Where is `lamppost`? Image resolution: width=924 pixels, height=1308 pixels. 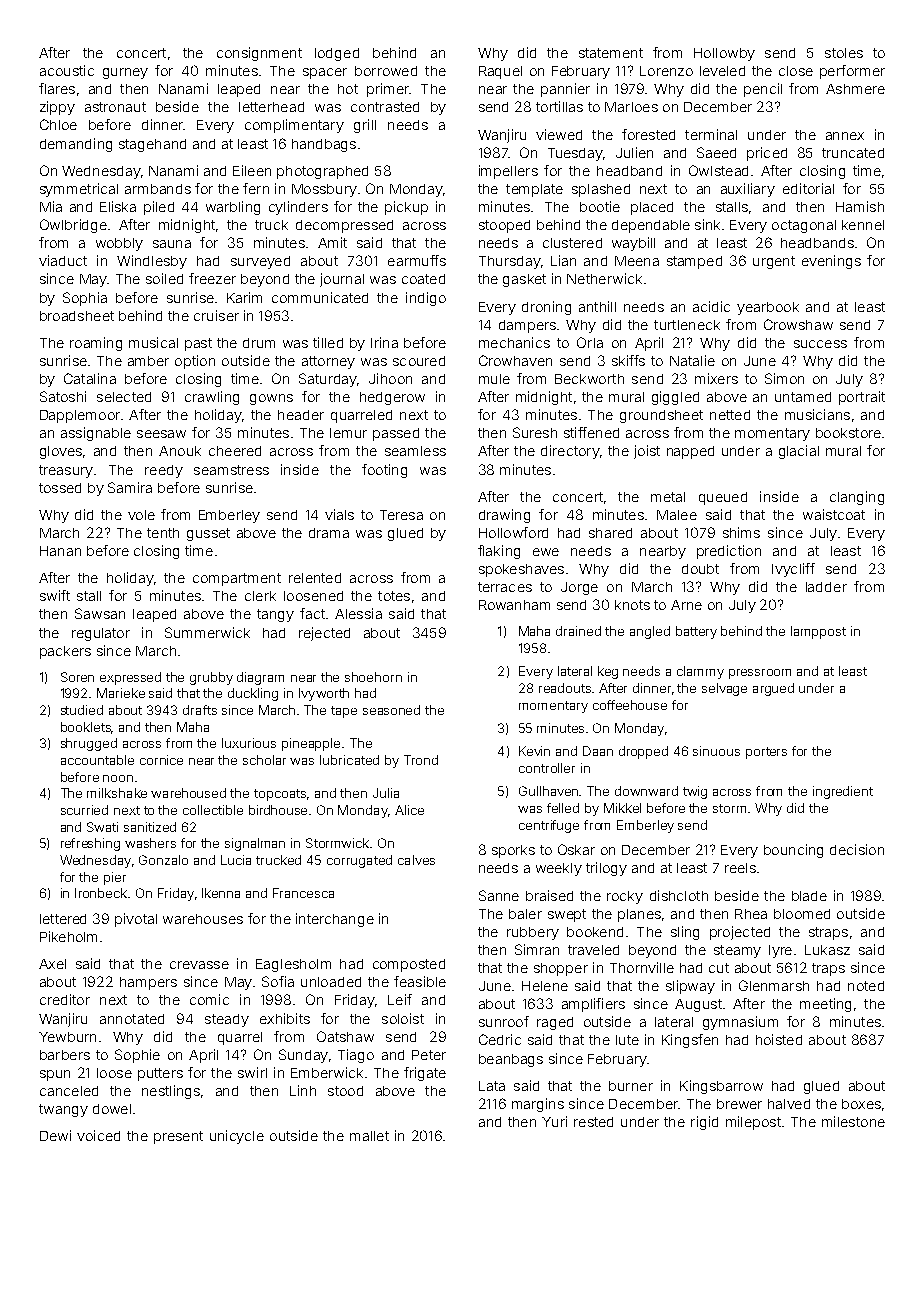
lamppost is located at coordinates (818, 632).
